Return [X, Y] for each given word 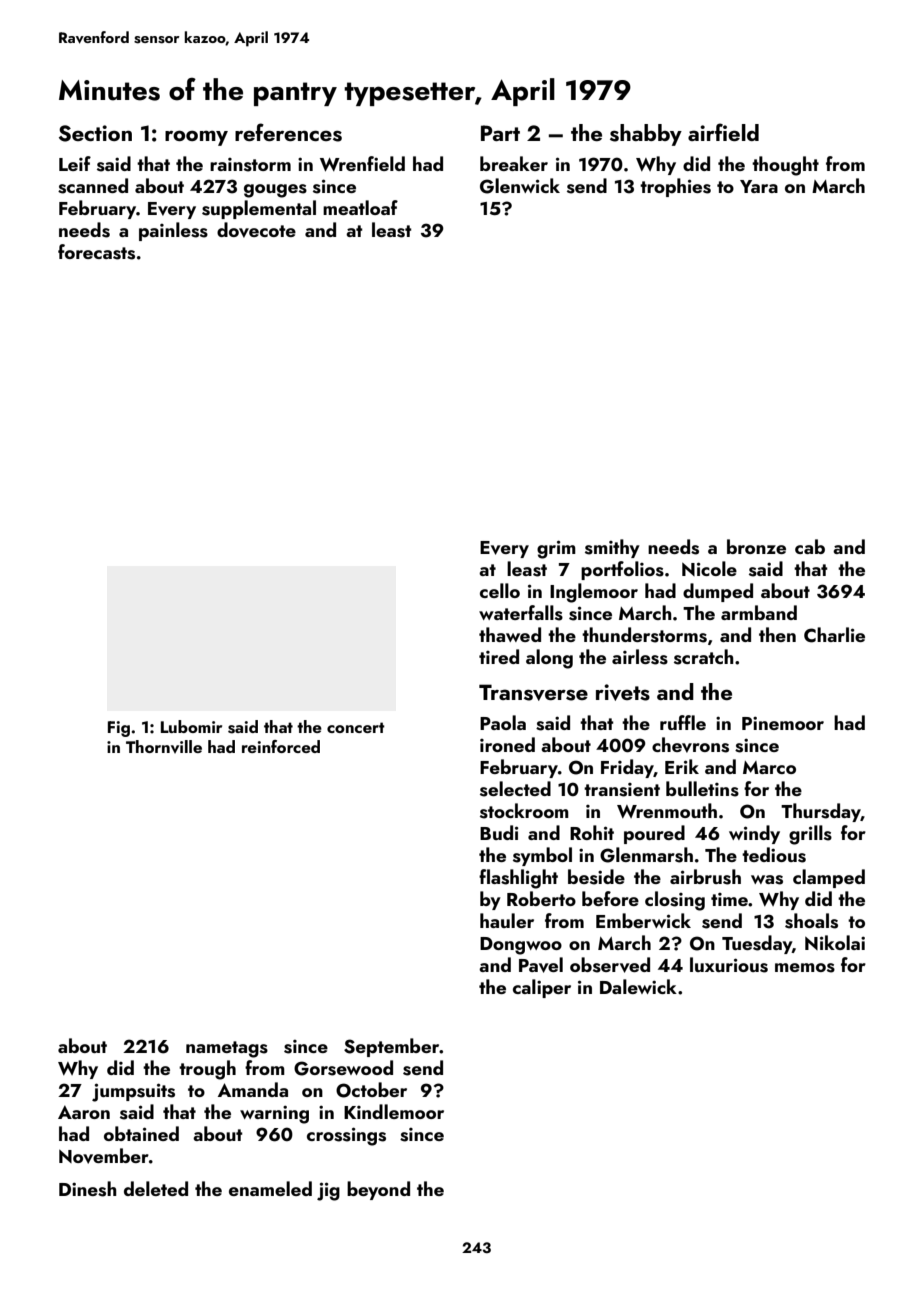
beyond [378, 1190]
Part [500, 133]
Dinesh [88, 1189]
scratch [704, 657]
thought [785, 166]
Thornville [164, 746]
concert [356, 727]
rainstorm [250, 165]
